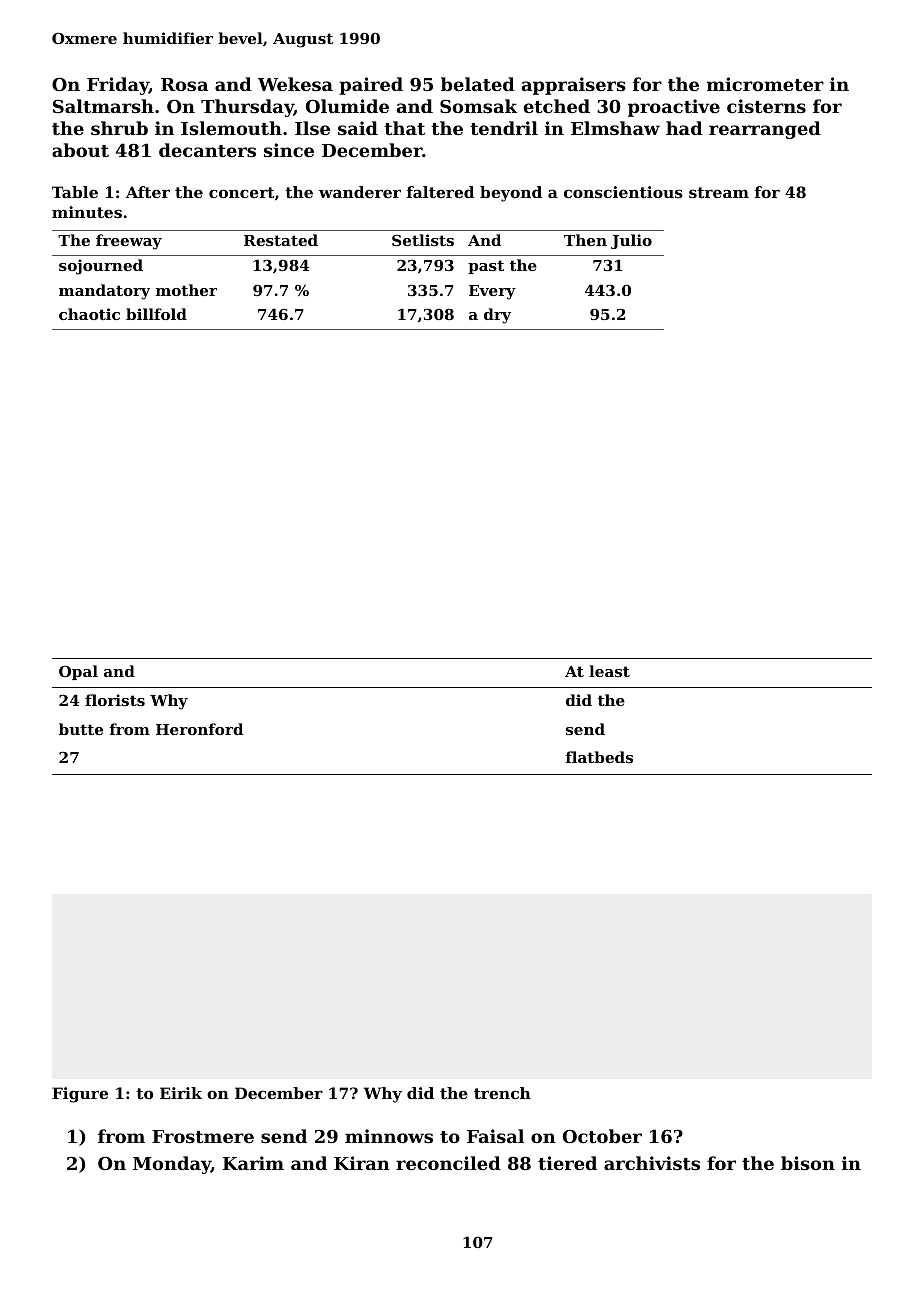 The width and height of the page is (924, 1308). What do you see at coordinates (502, 1093) in the page?
I see `trench` at bounding box center [502, 1093].
